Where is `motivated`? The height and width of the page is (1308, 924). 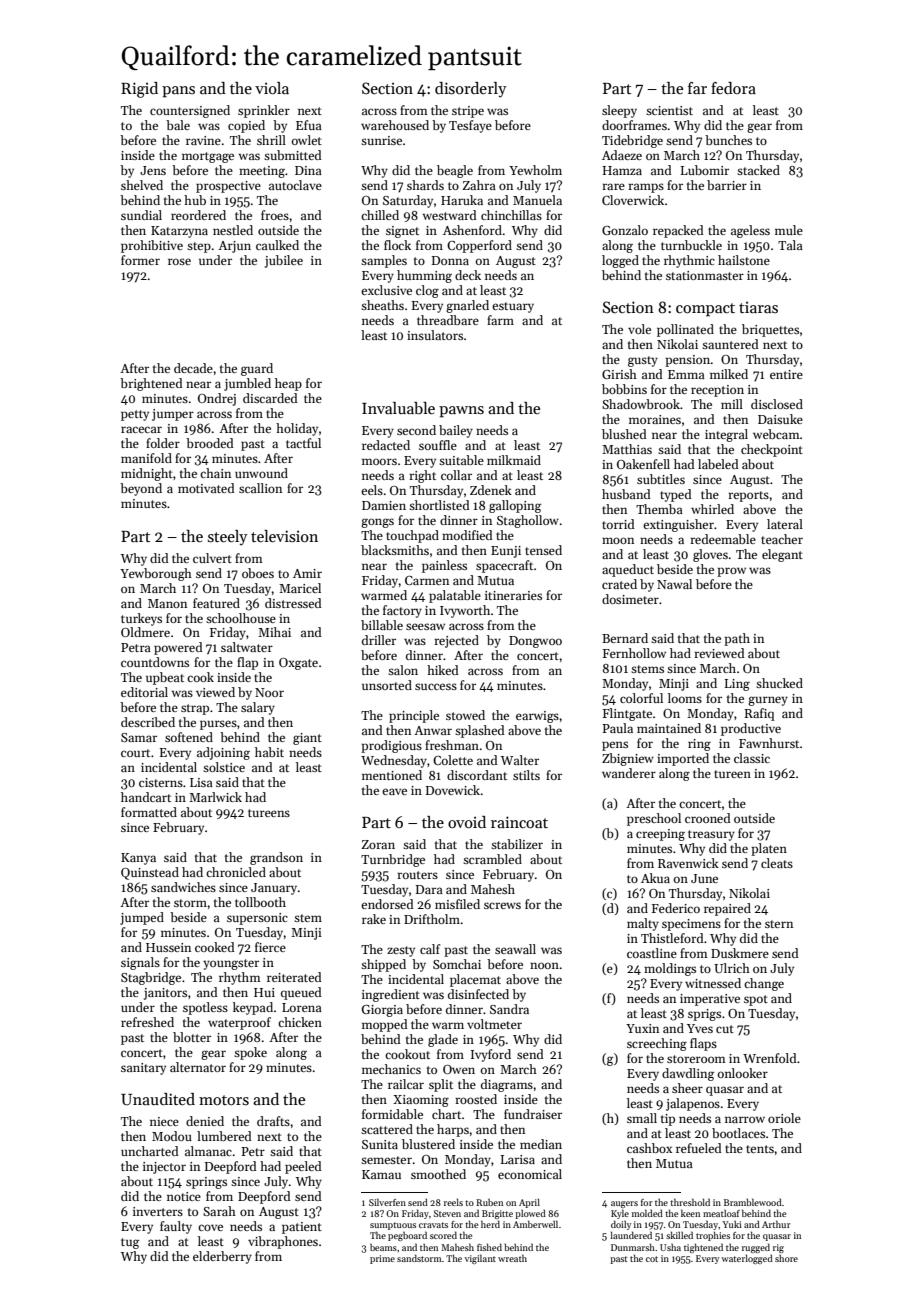
motivated is located at coordinates (206, 488).
